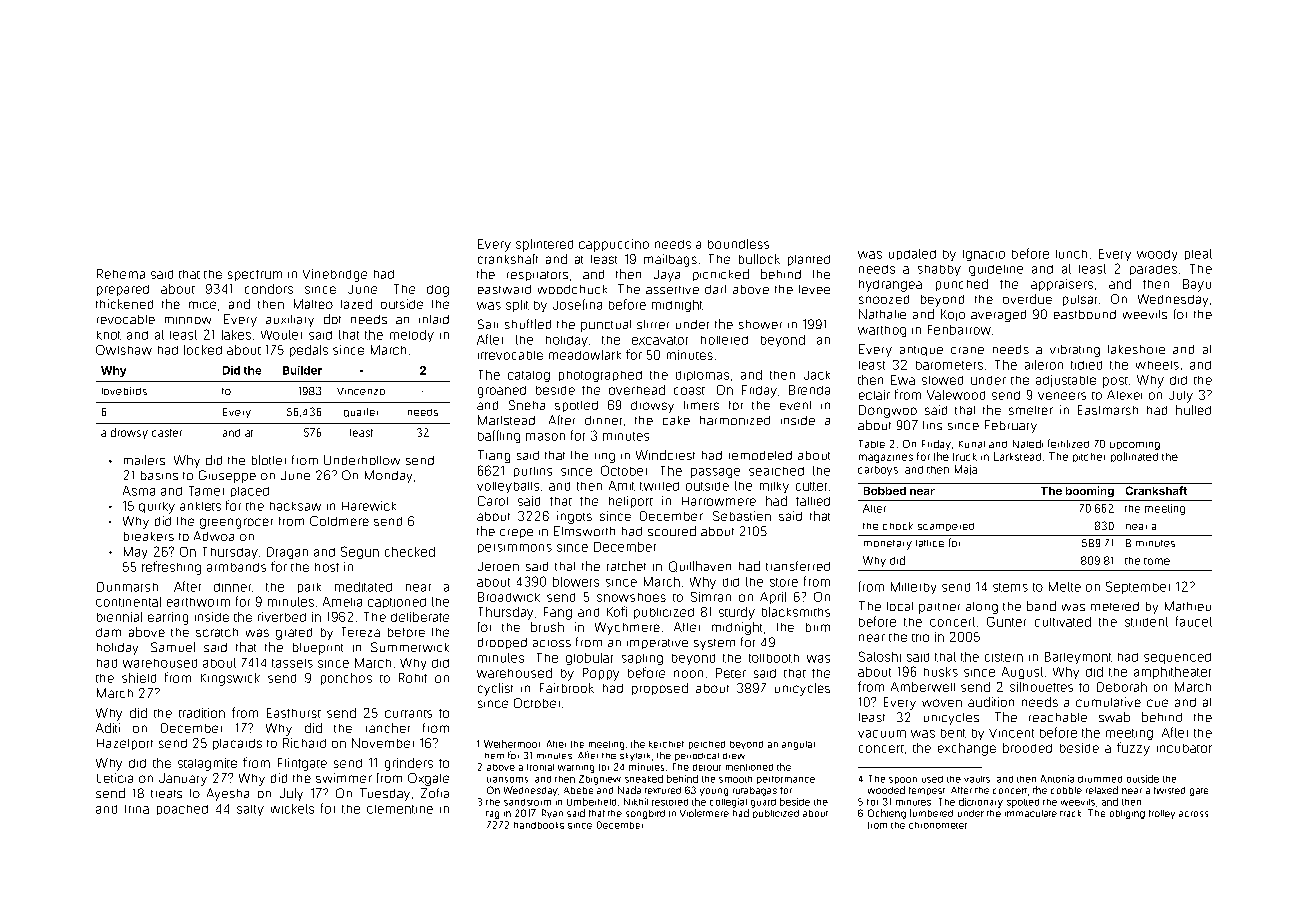 This screenshot has width=1308, height=924. What do you see at coordinates (255, 275) in the screenshot?
I see `spectrum` at bounding box center [255, 275].
